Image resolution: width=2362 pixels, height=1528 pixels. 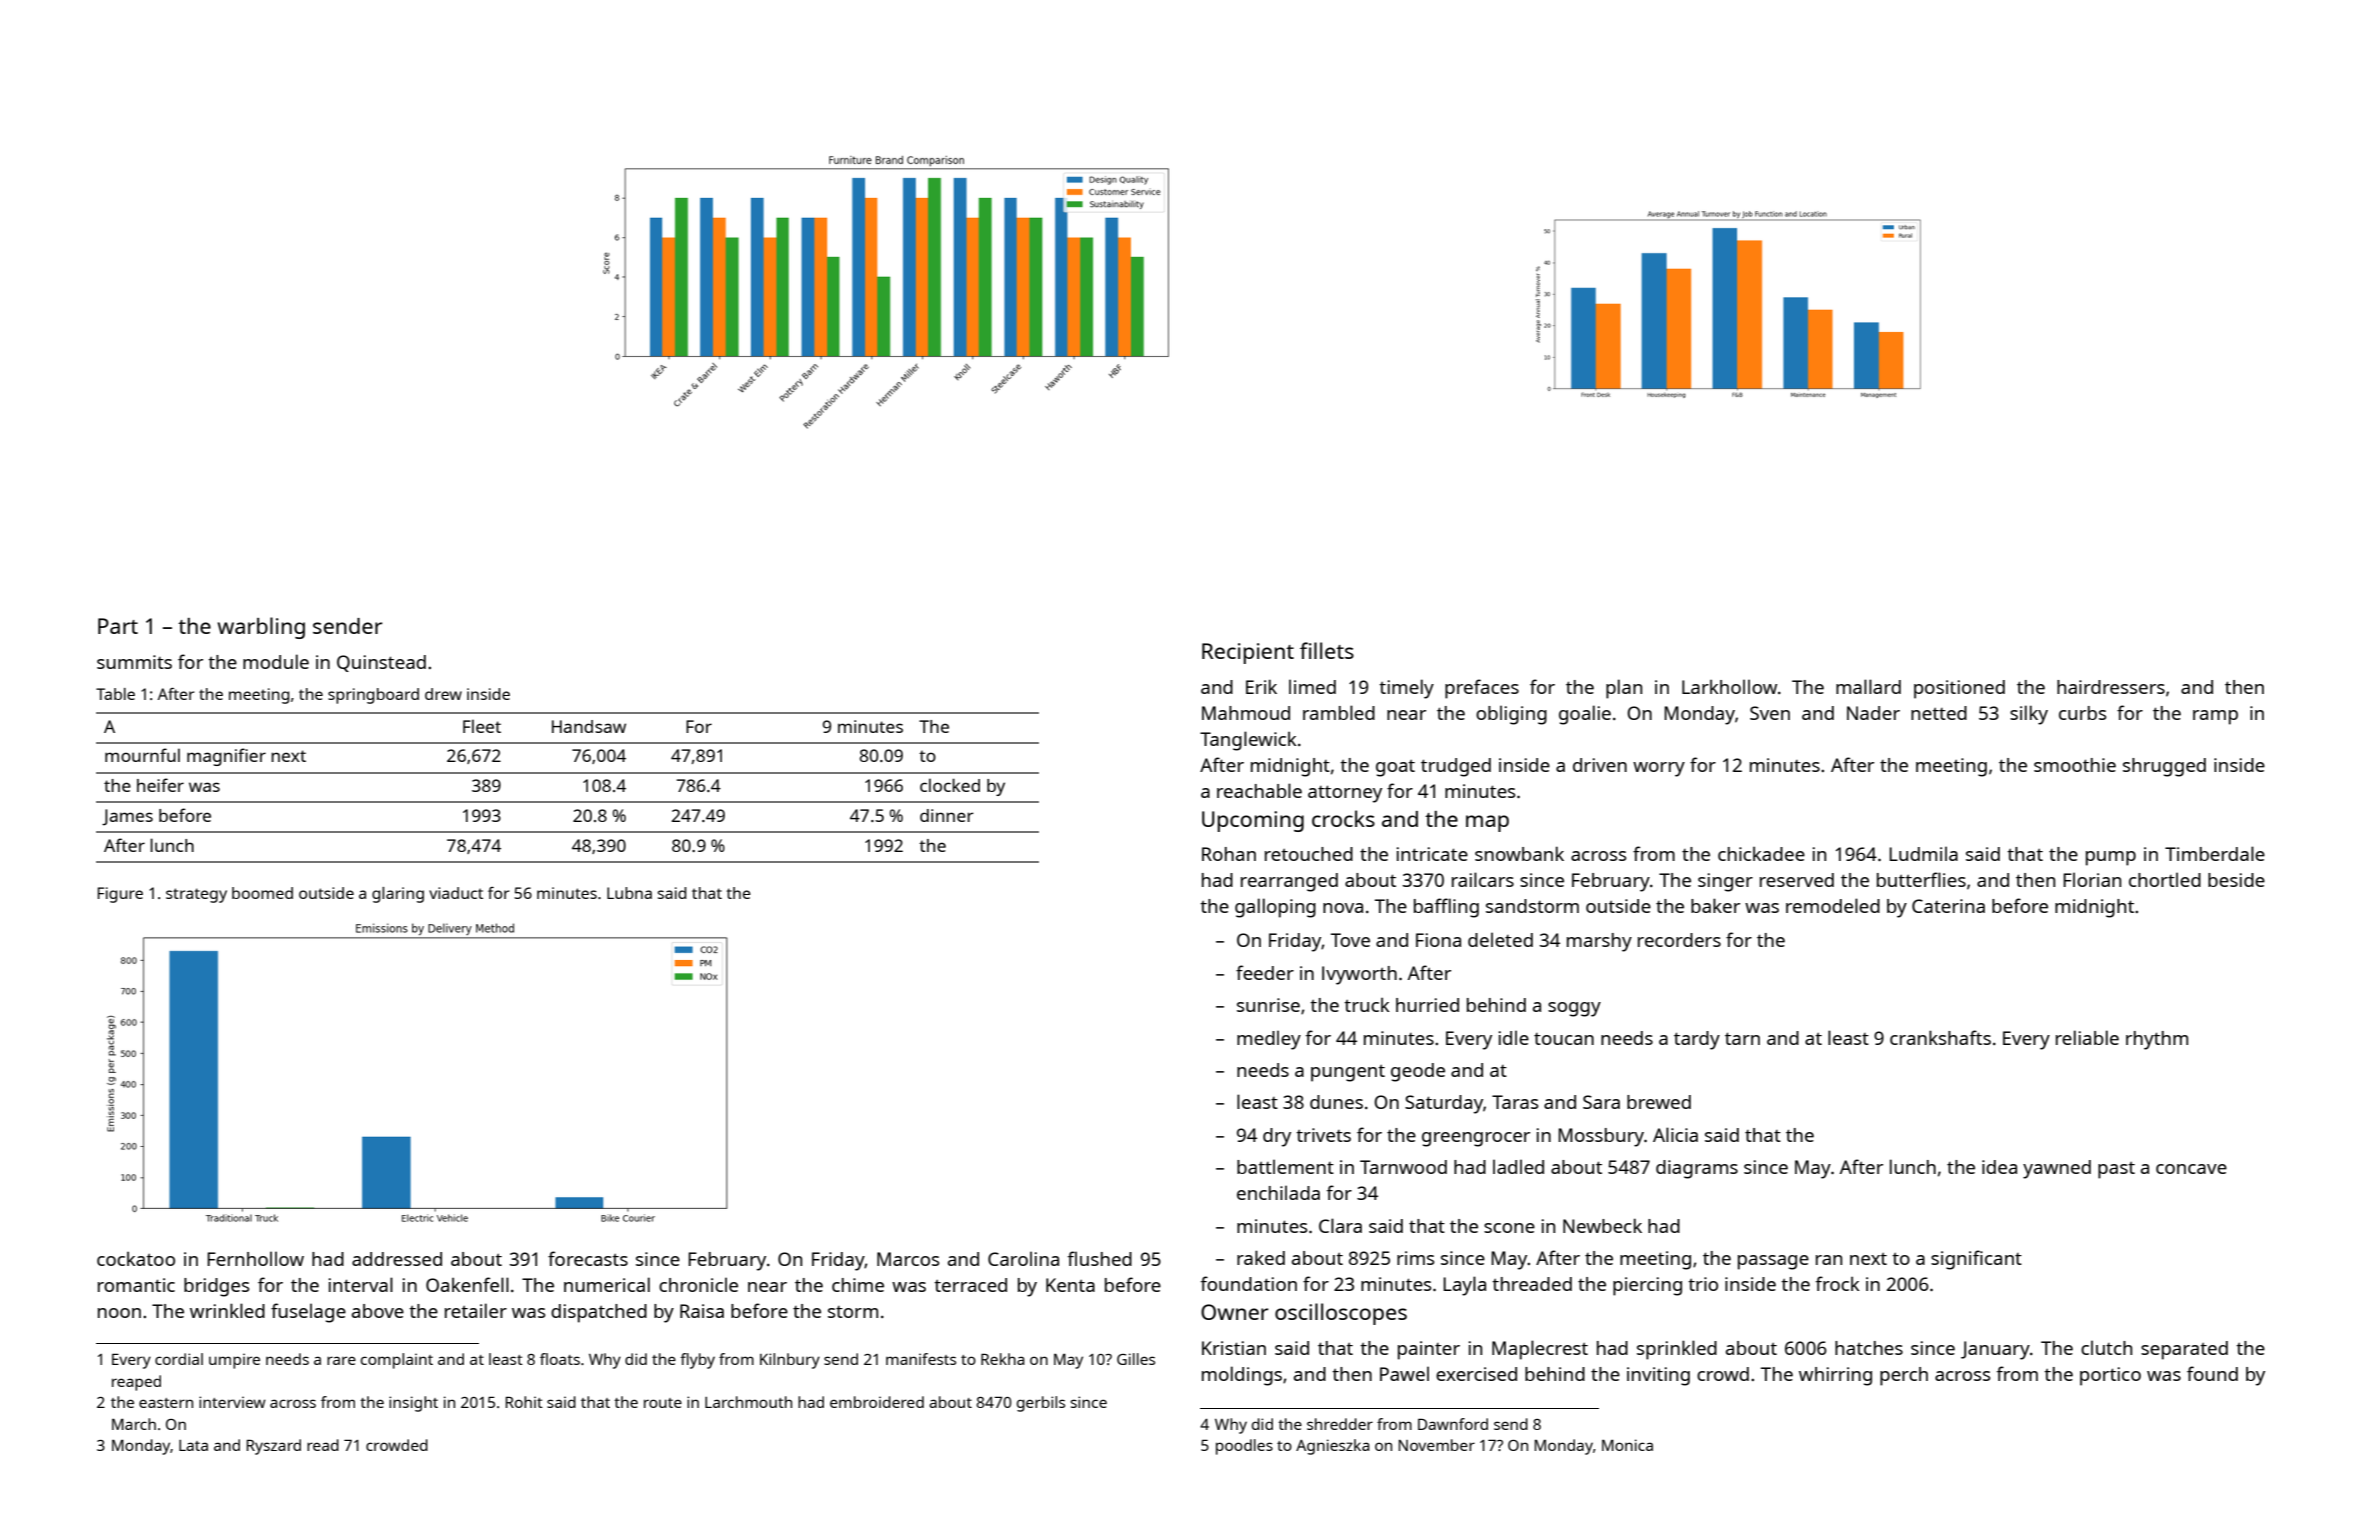 I want to click on dry, so click(x=1277, y=1137).
